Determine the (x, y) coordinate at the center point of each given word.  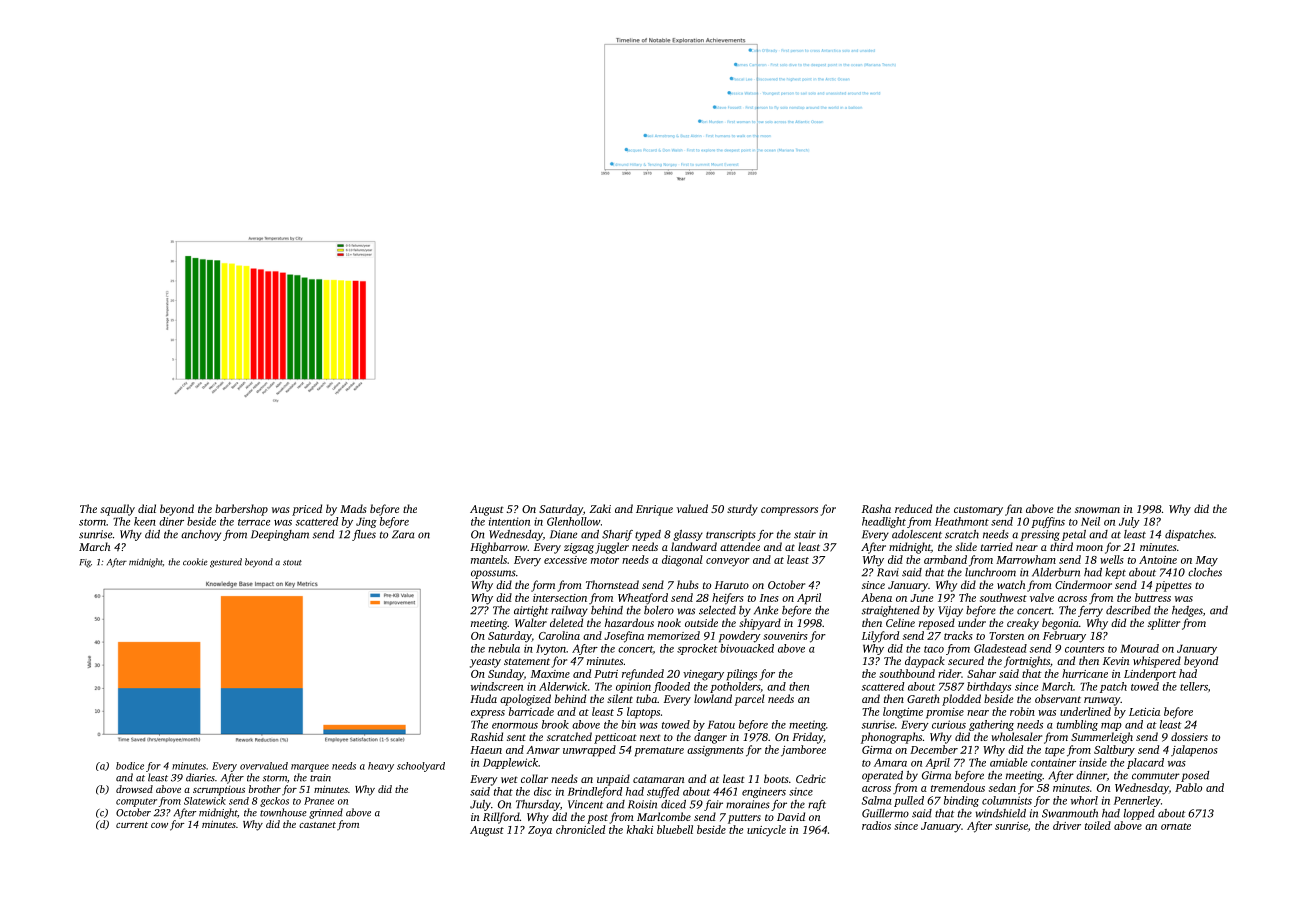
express (488, 714)
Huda (483, 698)
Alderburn (1056, 572)
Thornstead (612, 584)
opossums (493, 574)
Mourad (1139, 648)
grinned (326, 813)
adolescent (917, 534)
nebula (504, 648)
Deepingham (280, 535)
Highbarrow (498, 548)
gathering (991, 725)
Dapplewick (510, 763)
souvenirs (785, 636)
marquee (310, 768)
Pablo (1188, 787)
